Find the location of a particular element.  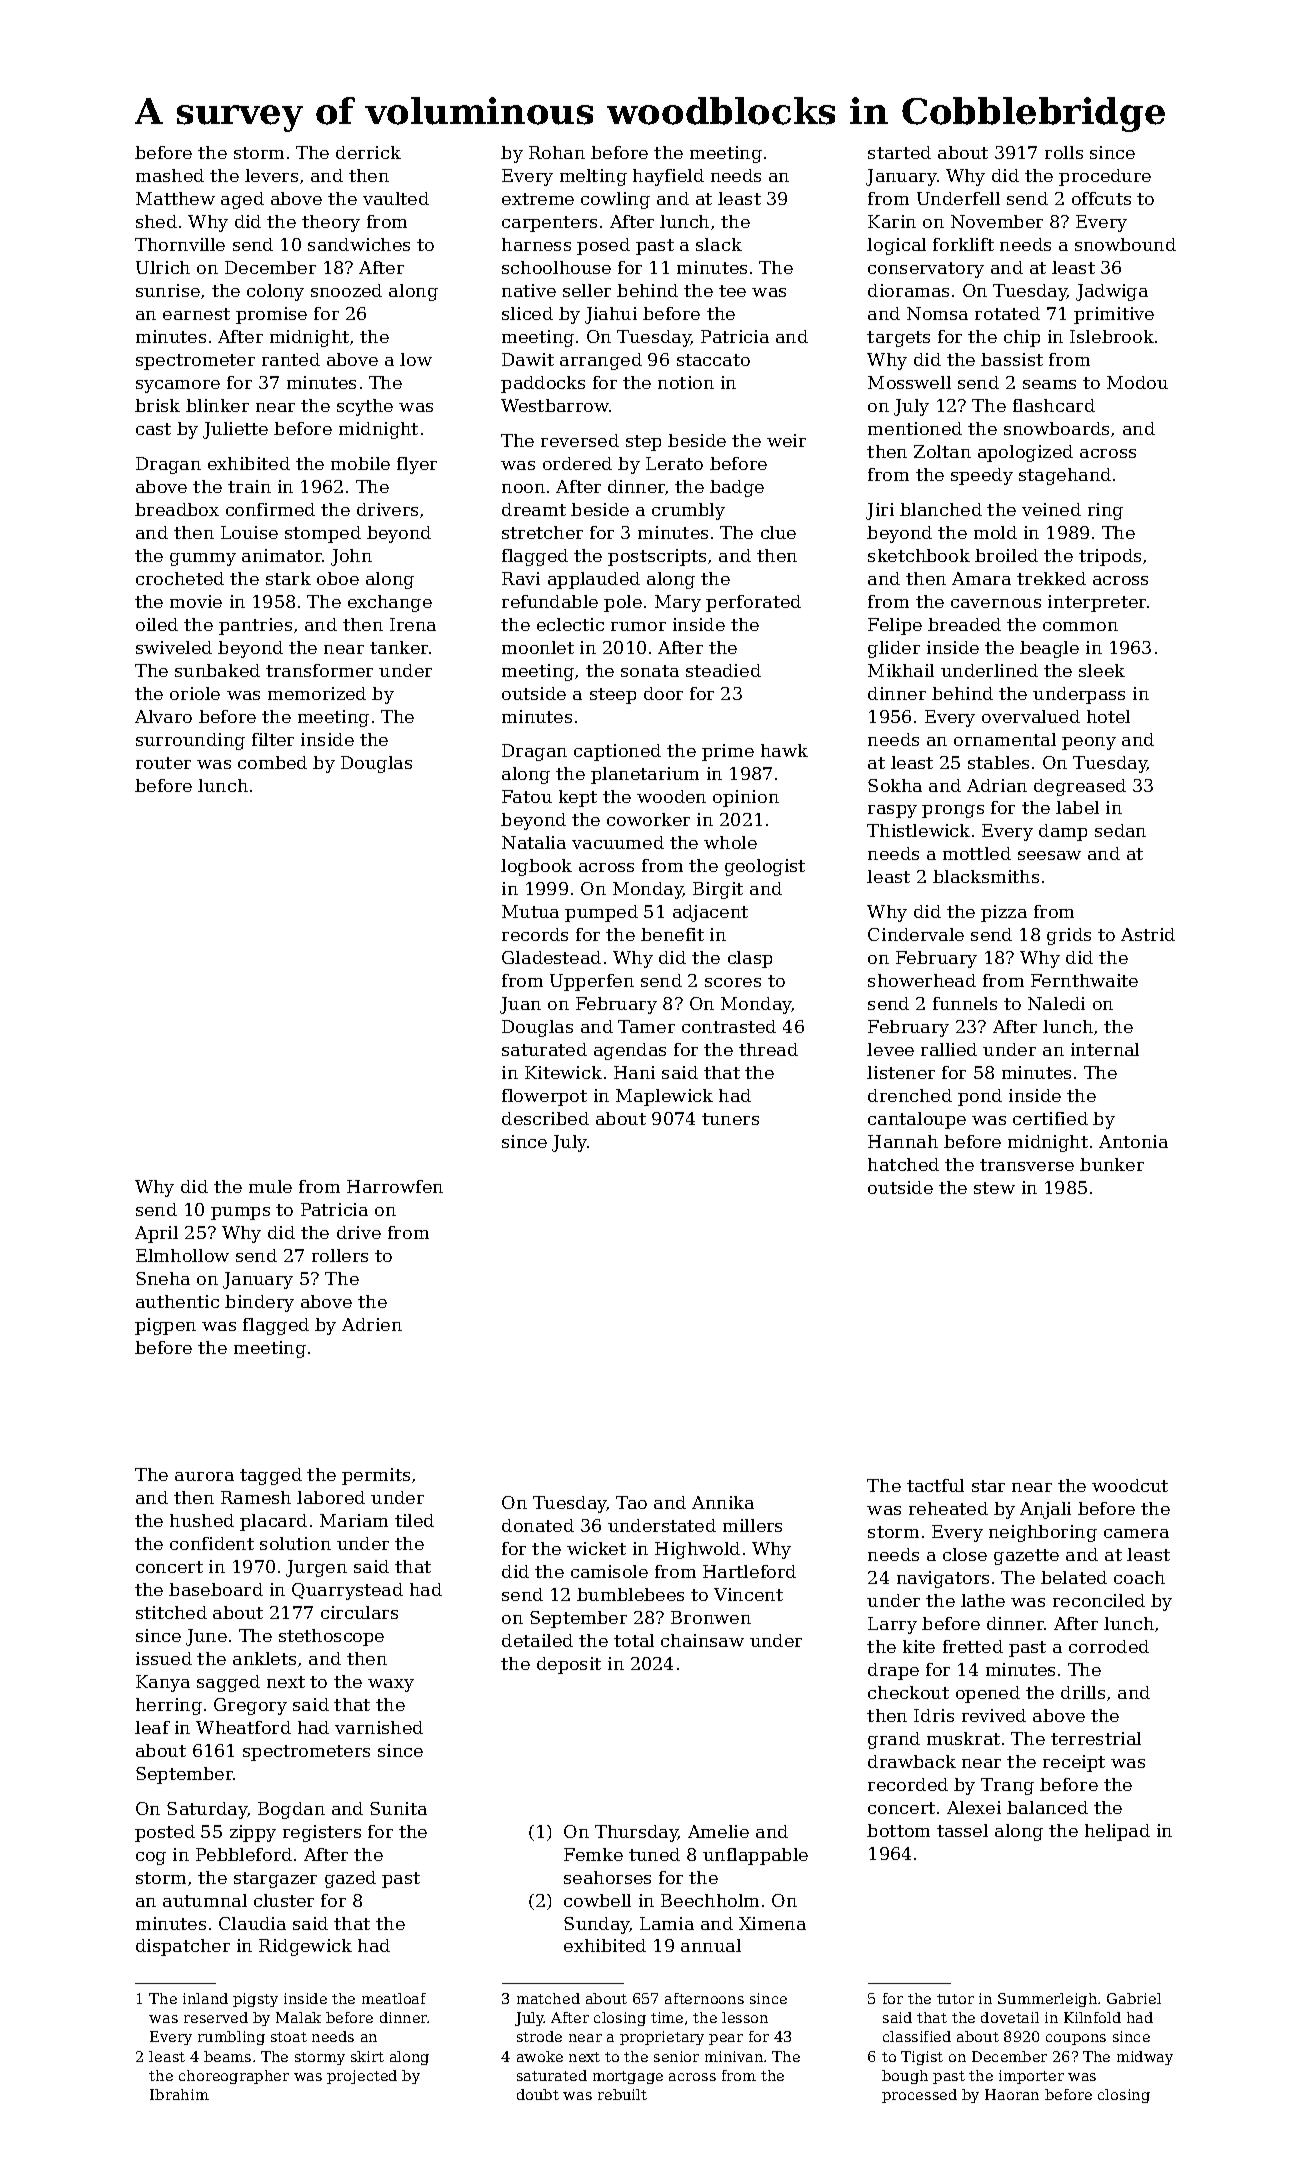

beagle is located at coordinates (1049, 649).
